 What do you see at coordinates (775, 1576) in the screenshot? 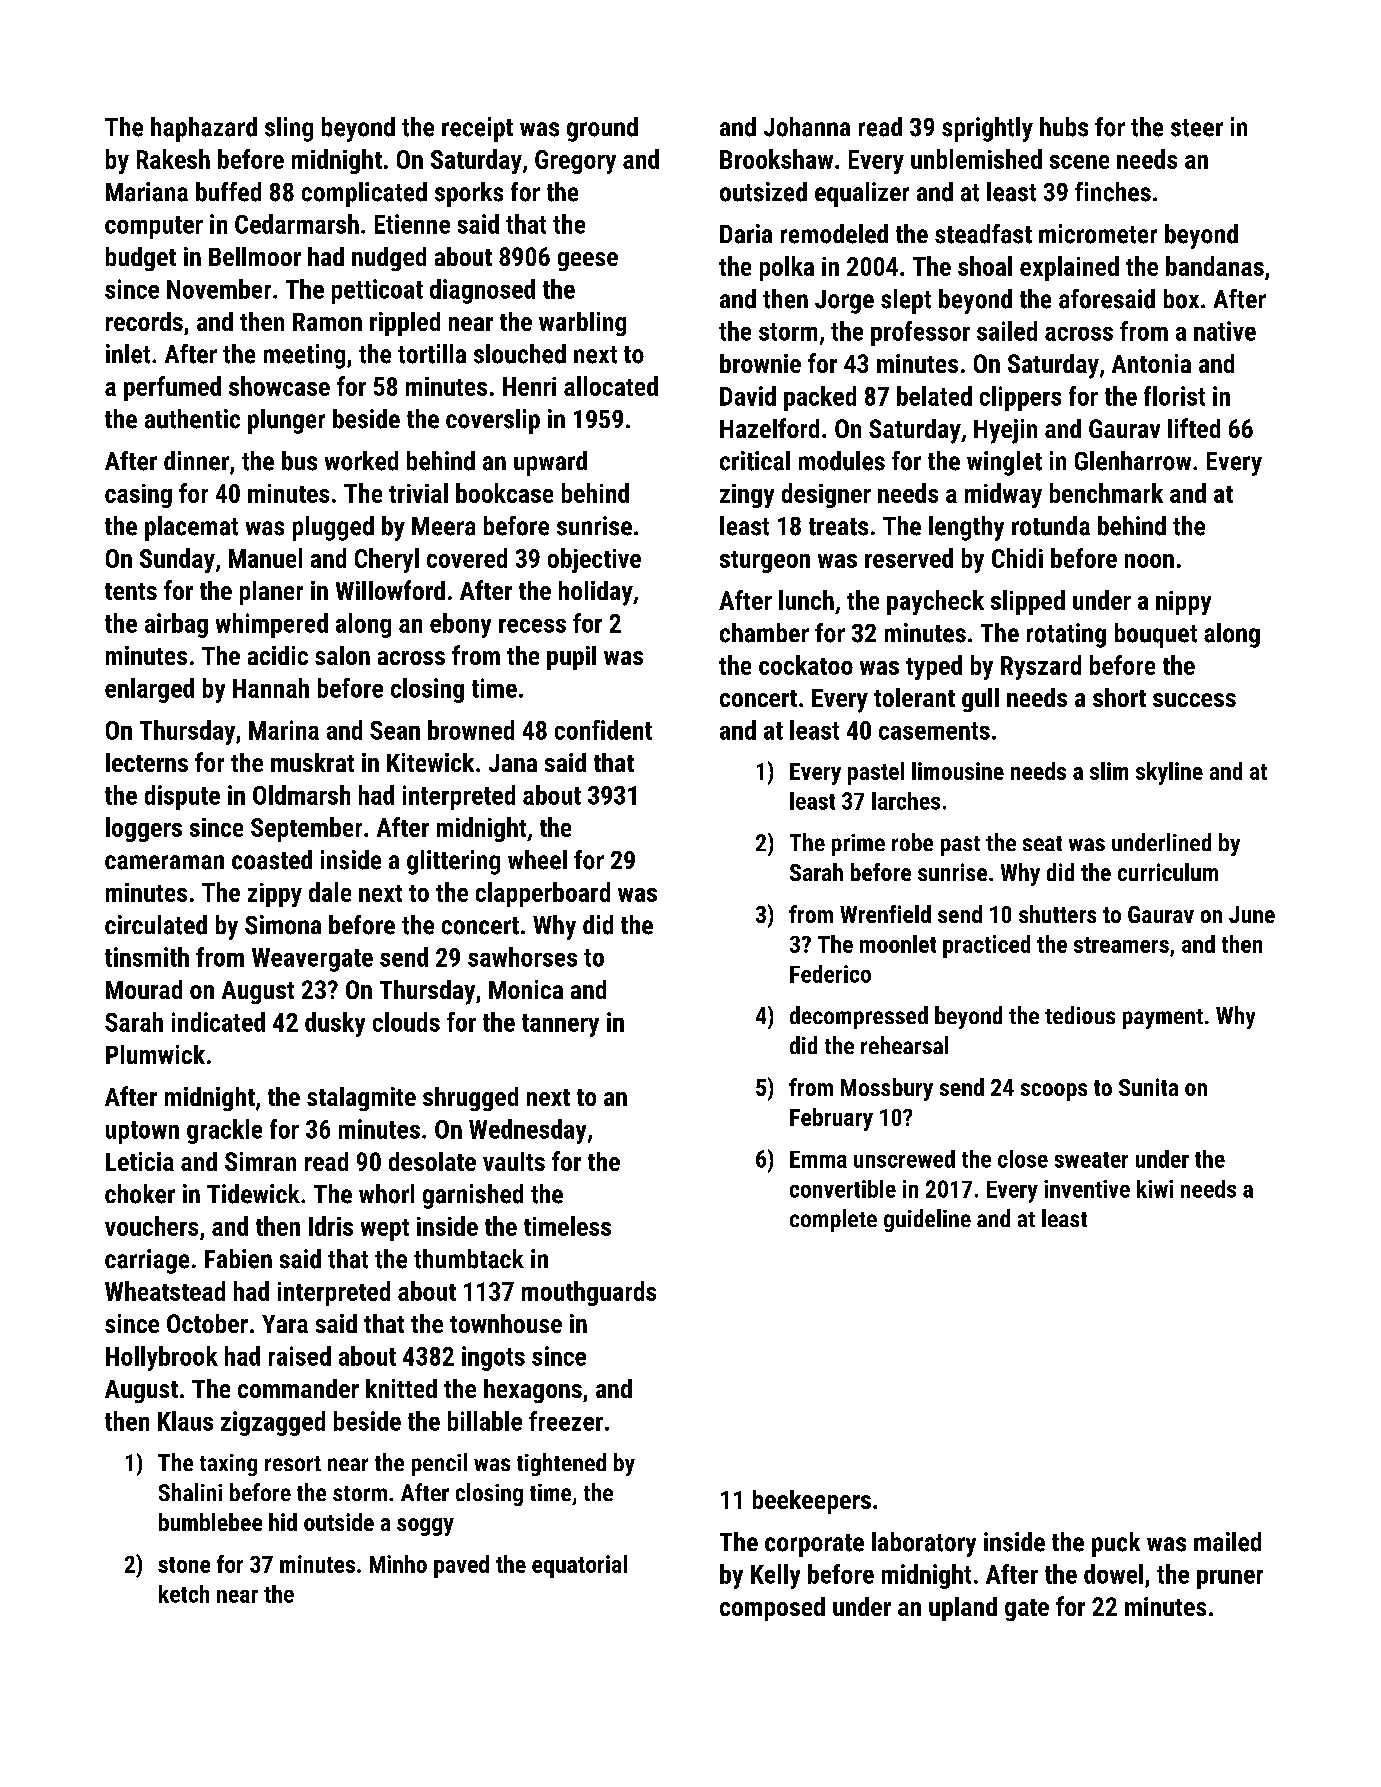
I see `Kelly` at bounding box center [775, 1576].
